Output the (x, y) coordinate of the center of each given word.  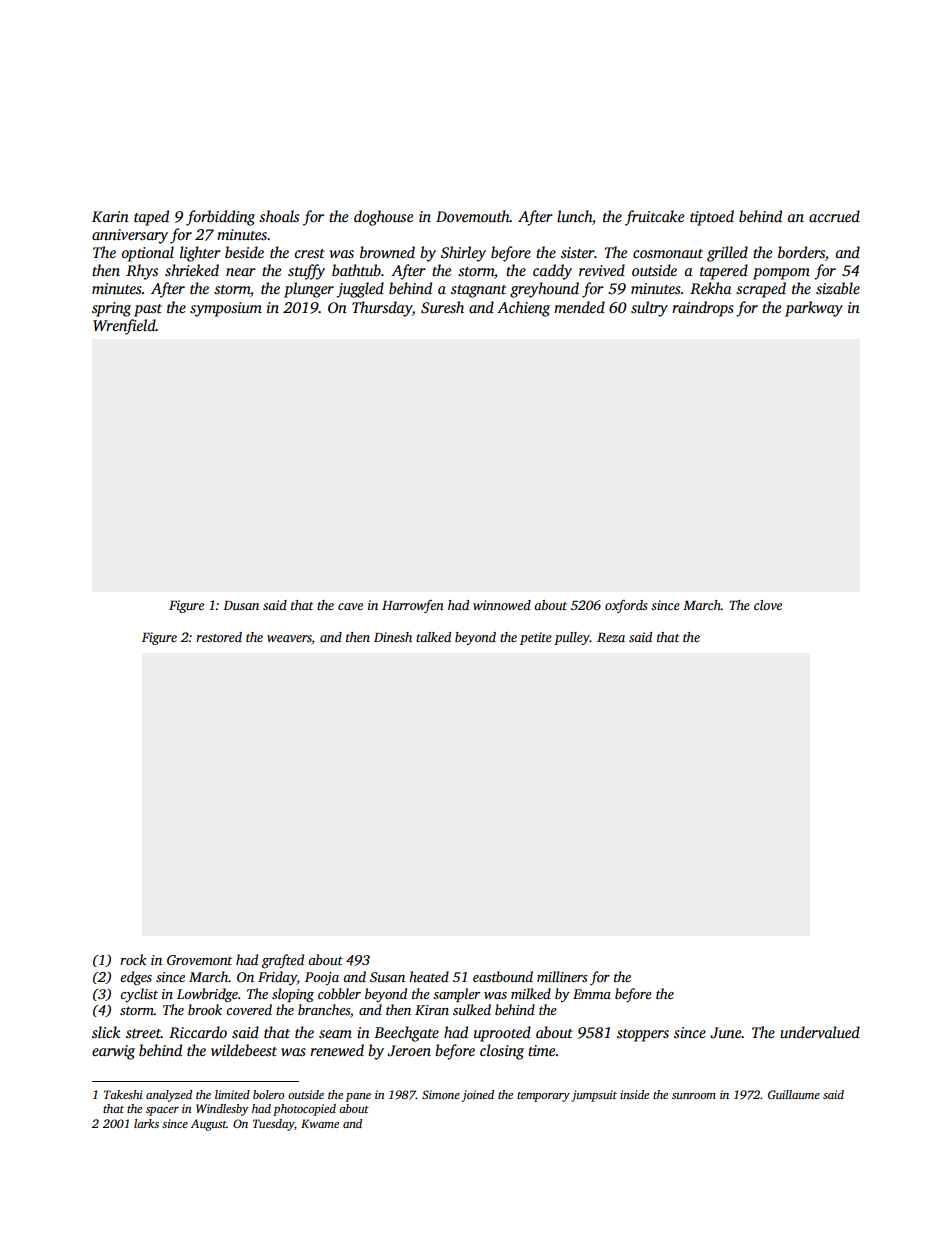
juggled (360, 290)
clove (768, 605)
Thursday (382, 309)
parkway (814, 309)
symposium (226, 309)
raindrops (703, 309)
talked (433, 637)
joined (478, 1096)
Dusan (241, 605)
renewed (337, 1050)
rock (133, 959)
